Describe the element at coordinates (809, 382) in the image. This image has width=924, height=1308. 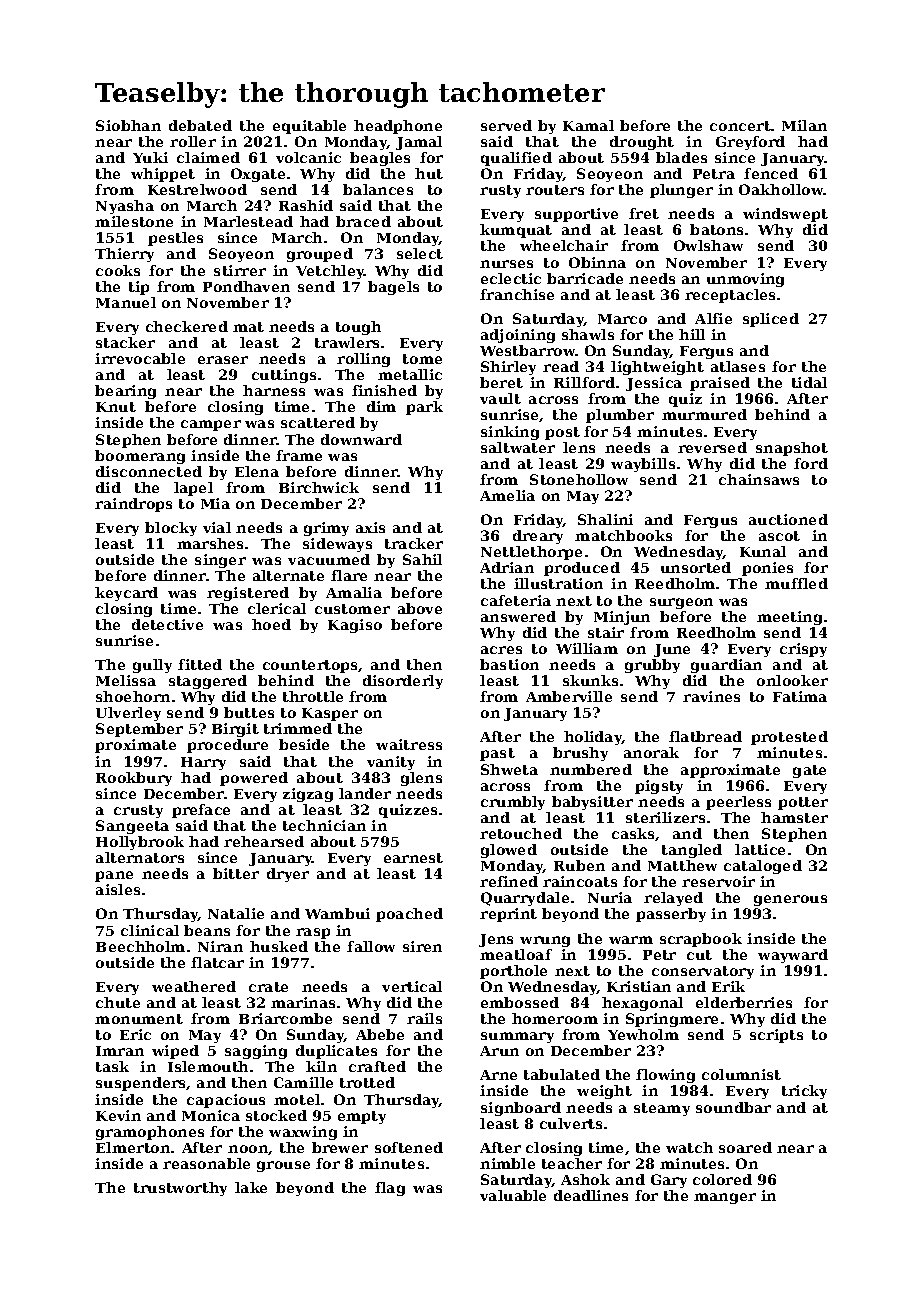
I see `tidal` at that location.
